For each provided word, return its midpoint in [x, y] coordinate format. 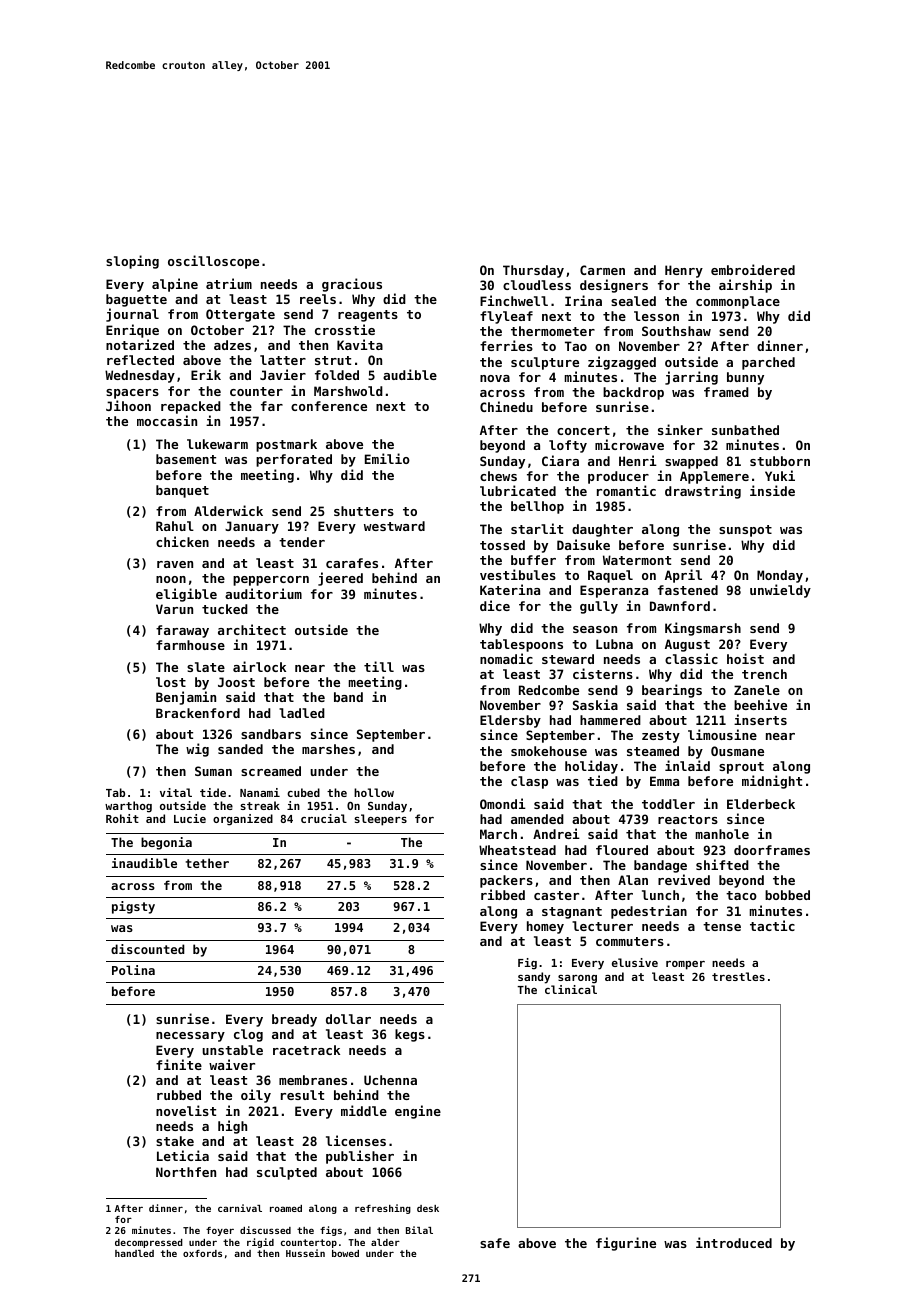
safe [495, 1243]
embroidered [753, 269]
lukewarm [217, 444]
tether [207, 863]
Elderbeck [761, 804]
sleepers [380, 820]
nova [495, 378]
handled [134, 1253]
